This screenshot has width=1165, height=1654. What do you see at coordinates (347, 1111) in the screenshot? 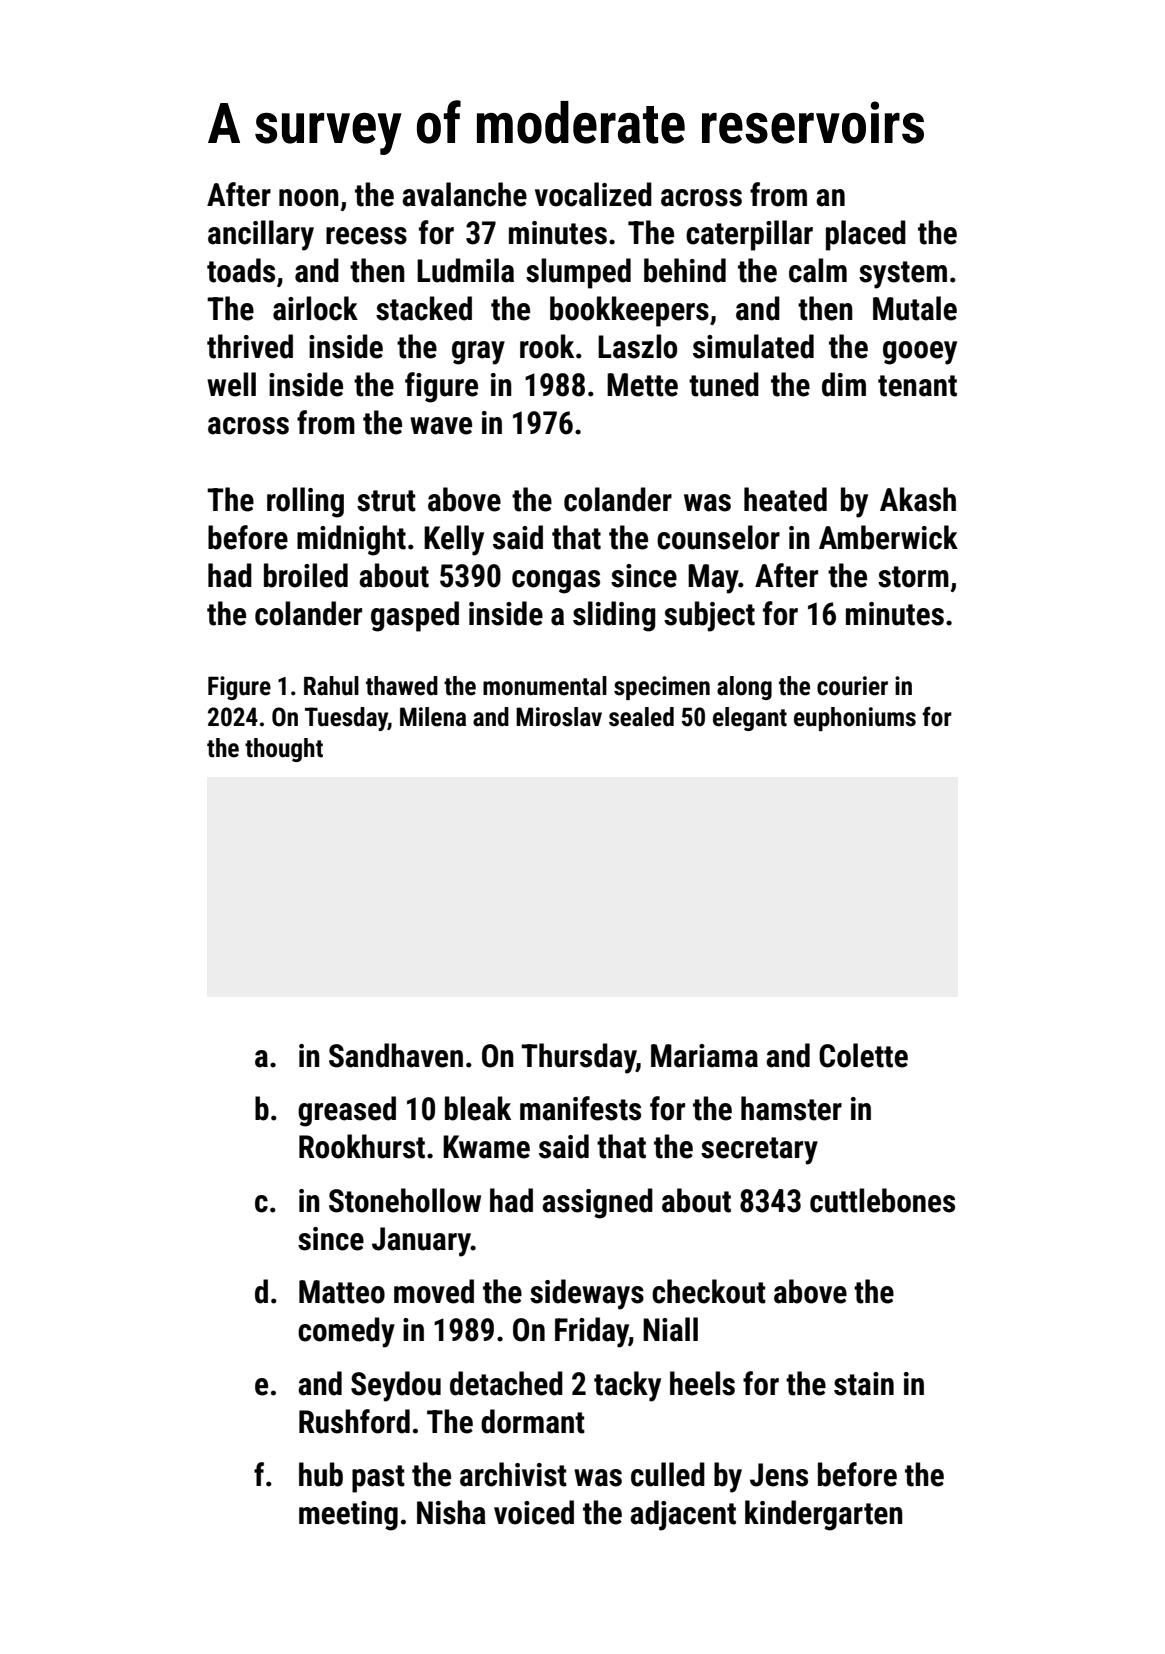
I see `greased` at bounding box center [347, 1111].
